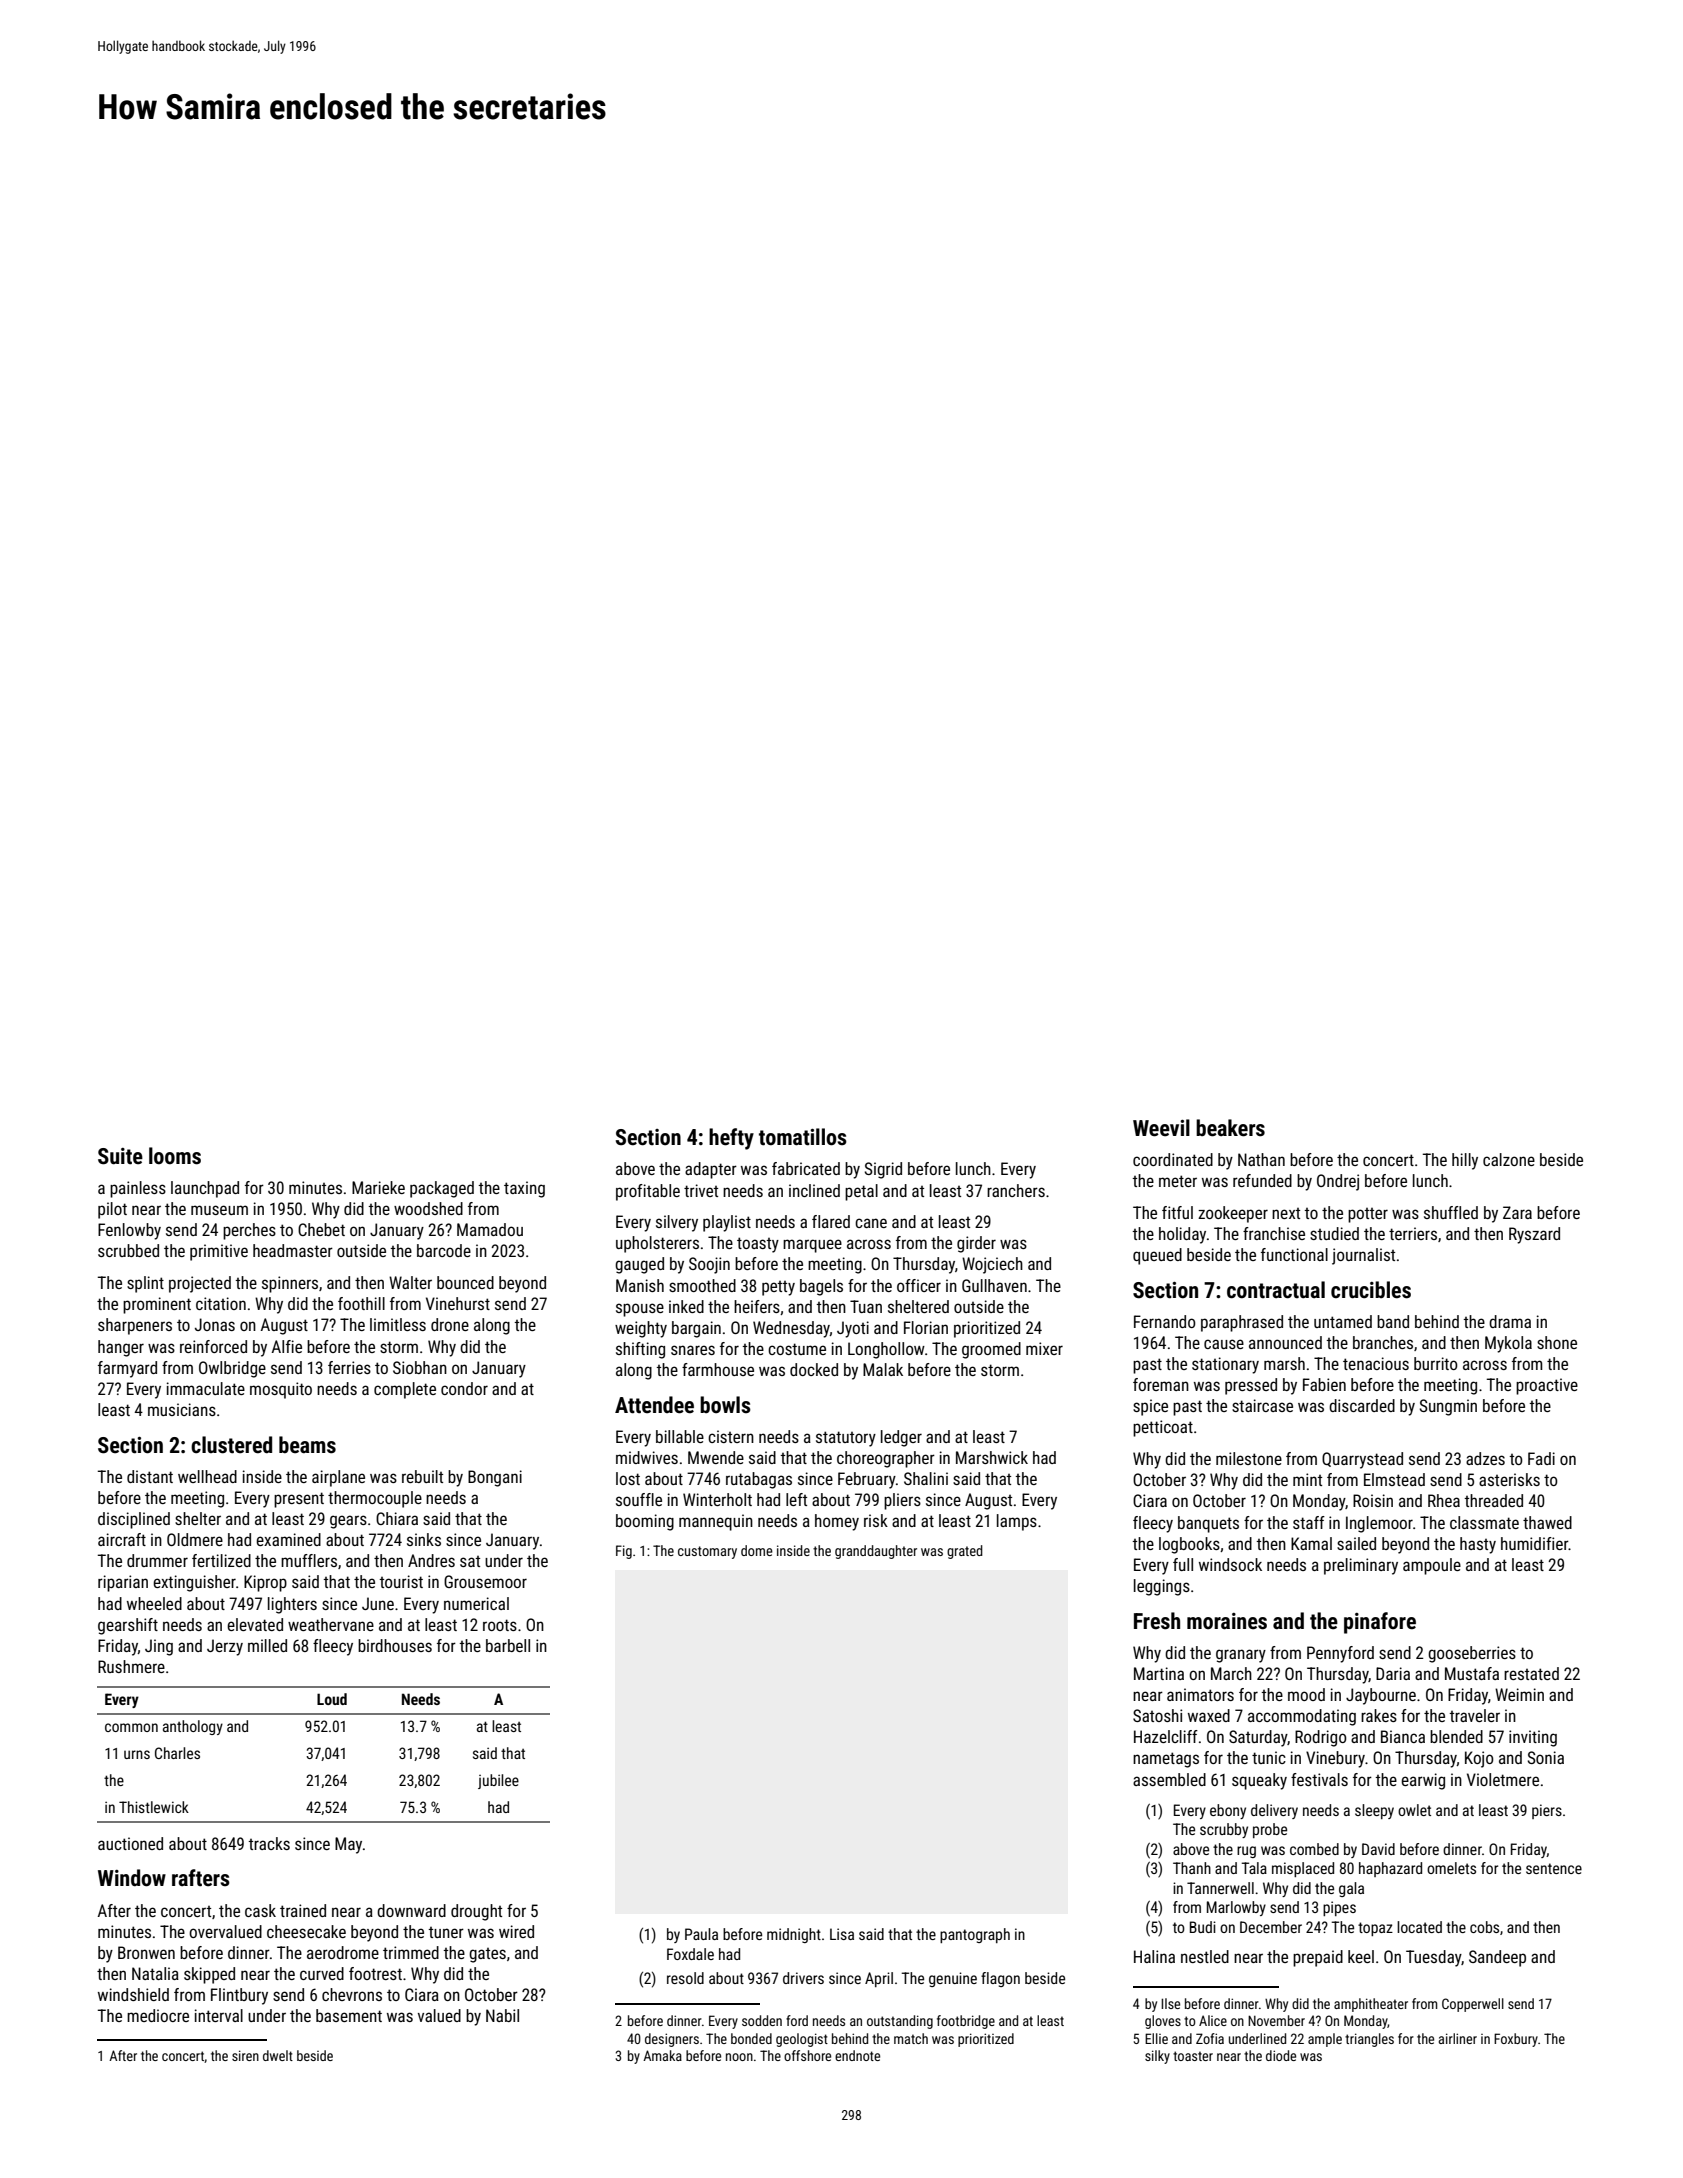 This screenshot has width=1683, height=2178. Describe the element at coordinates (159, 1647) in the screenshot. I see `Jing` at that location.
